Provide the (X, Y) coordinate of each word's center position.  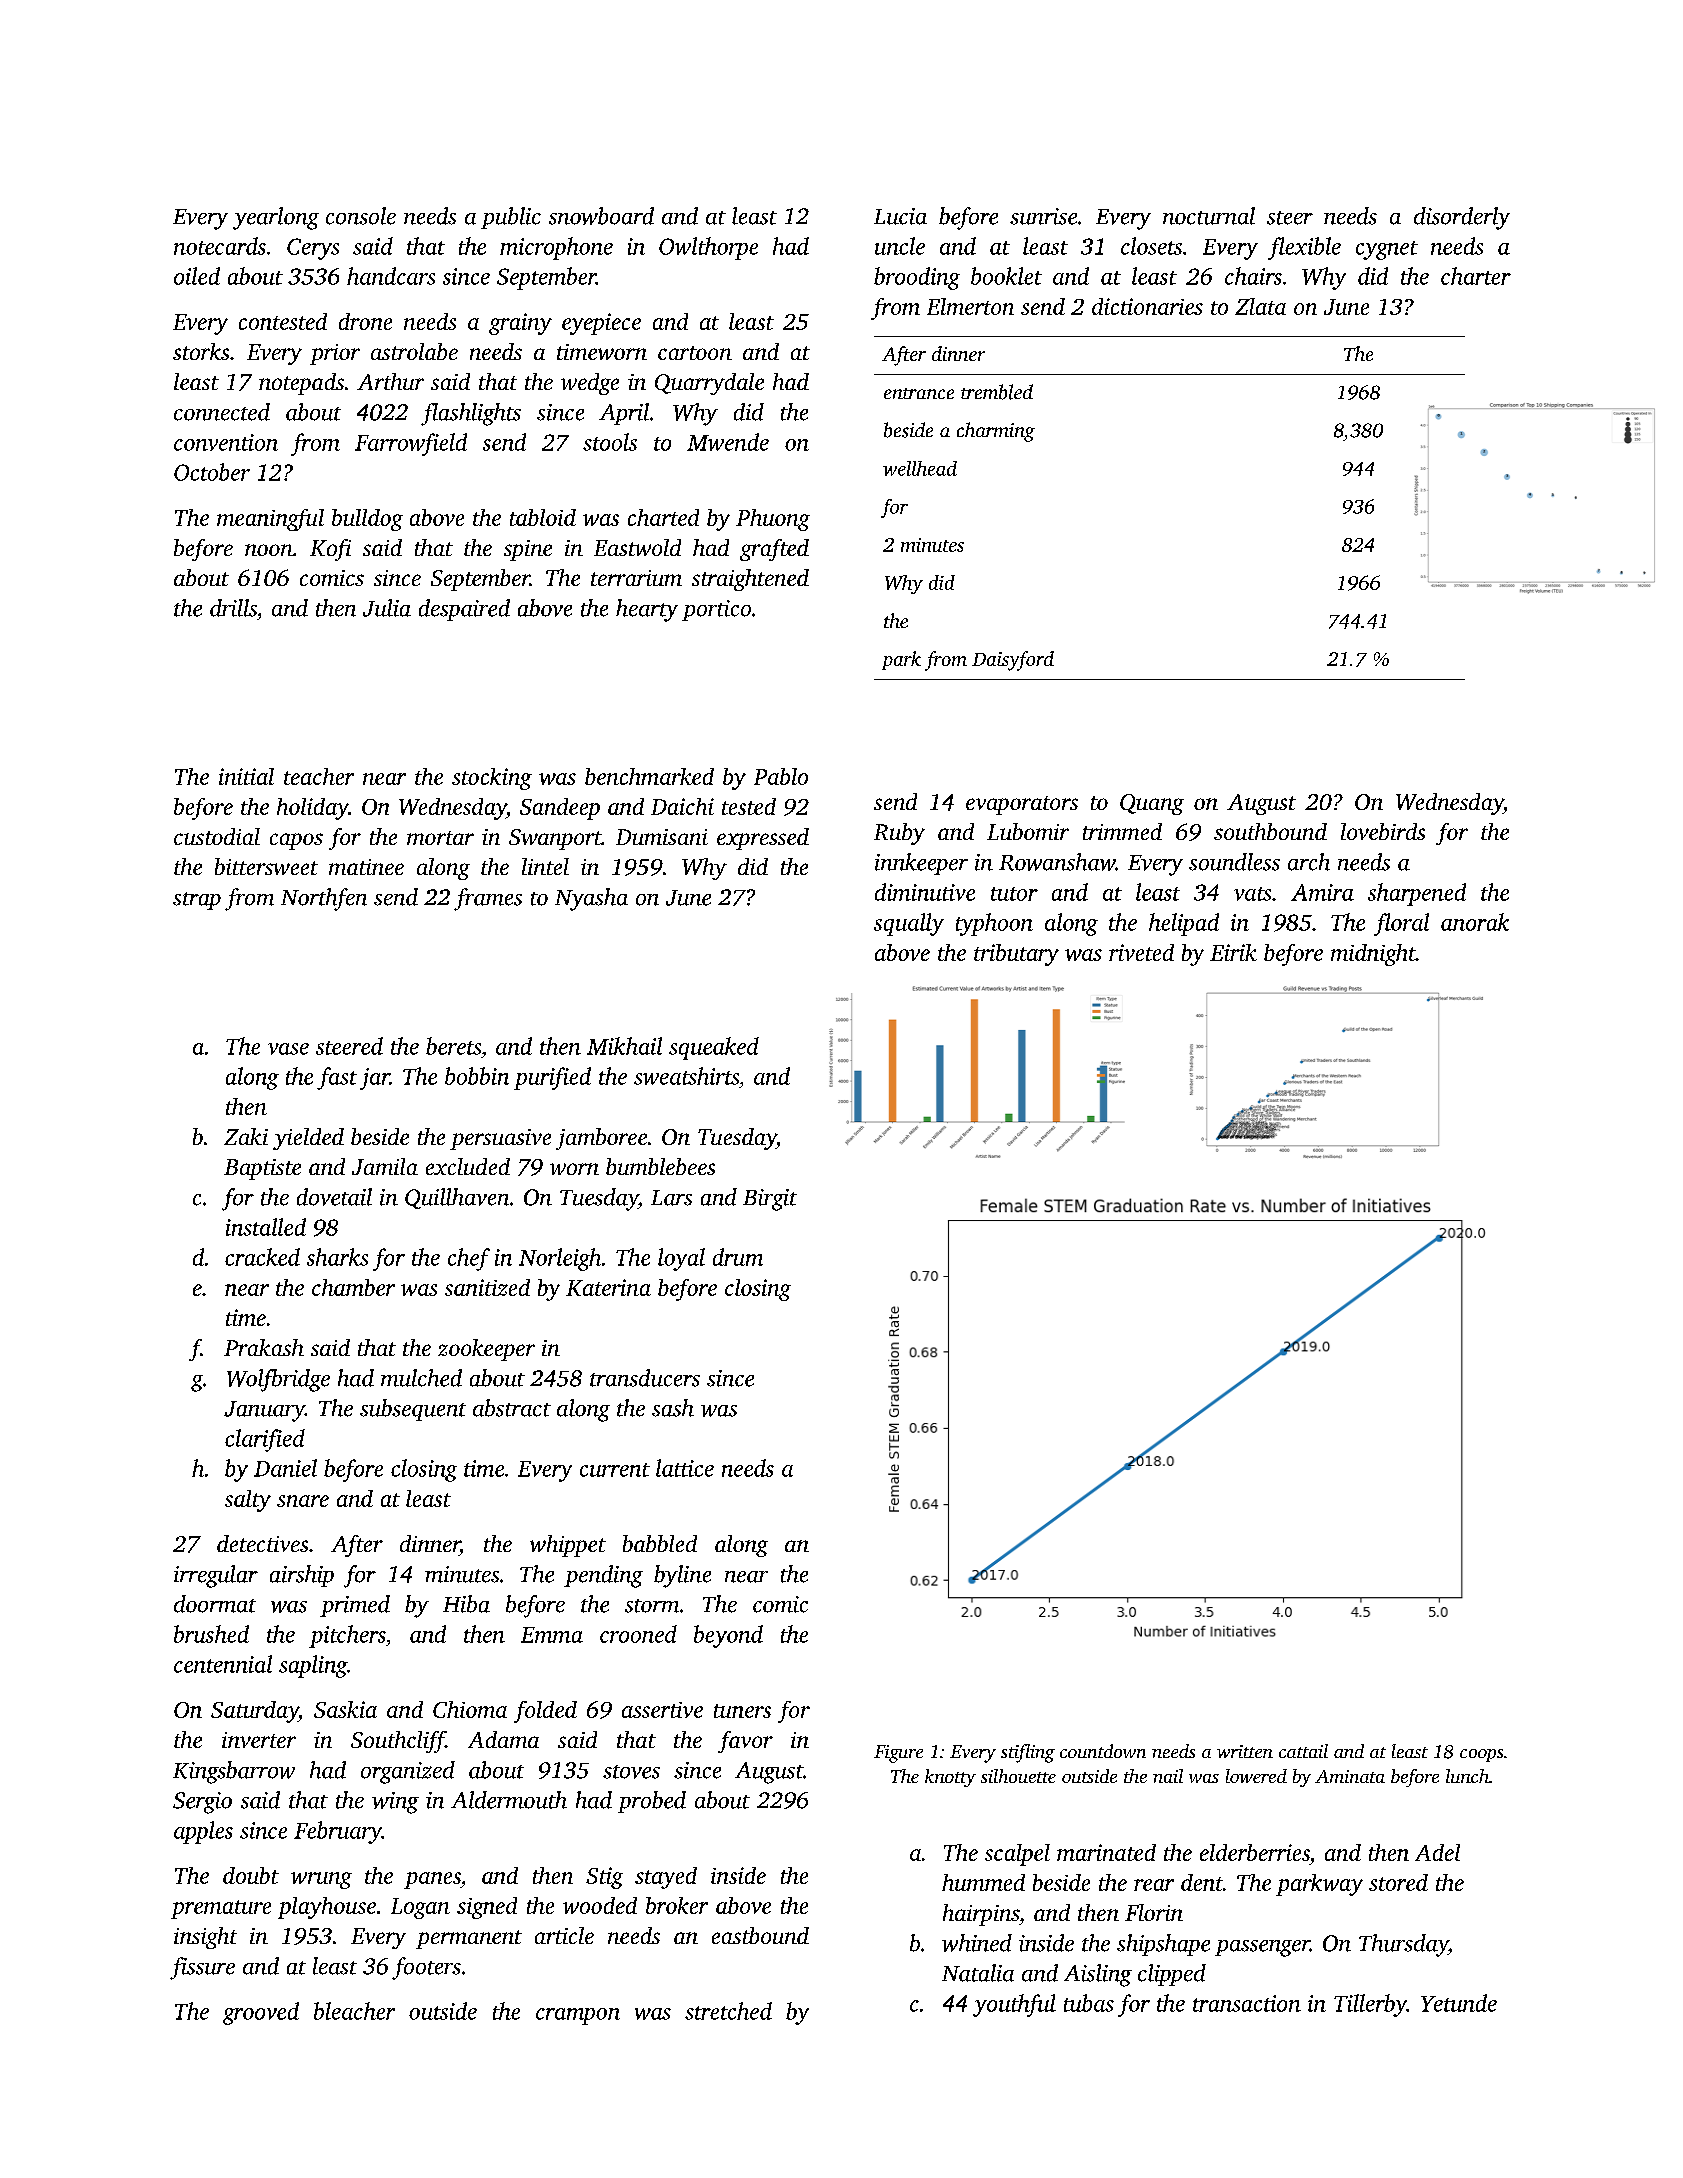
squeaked (714, 1048)
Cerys (313, 249)
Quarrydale (709, 384)
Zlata (1260, 306)
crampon (578, 2016)
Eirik (1233, 952)
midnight (1373, 955)
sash (673, 1408)
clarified (265, 1440)
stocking (492, 779)
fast (337, 1078)
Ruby (899, 834)
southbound (1270, 831)
